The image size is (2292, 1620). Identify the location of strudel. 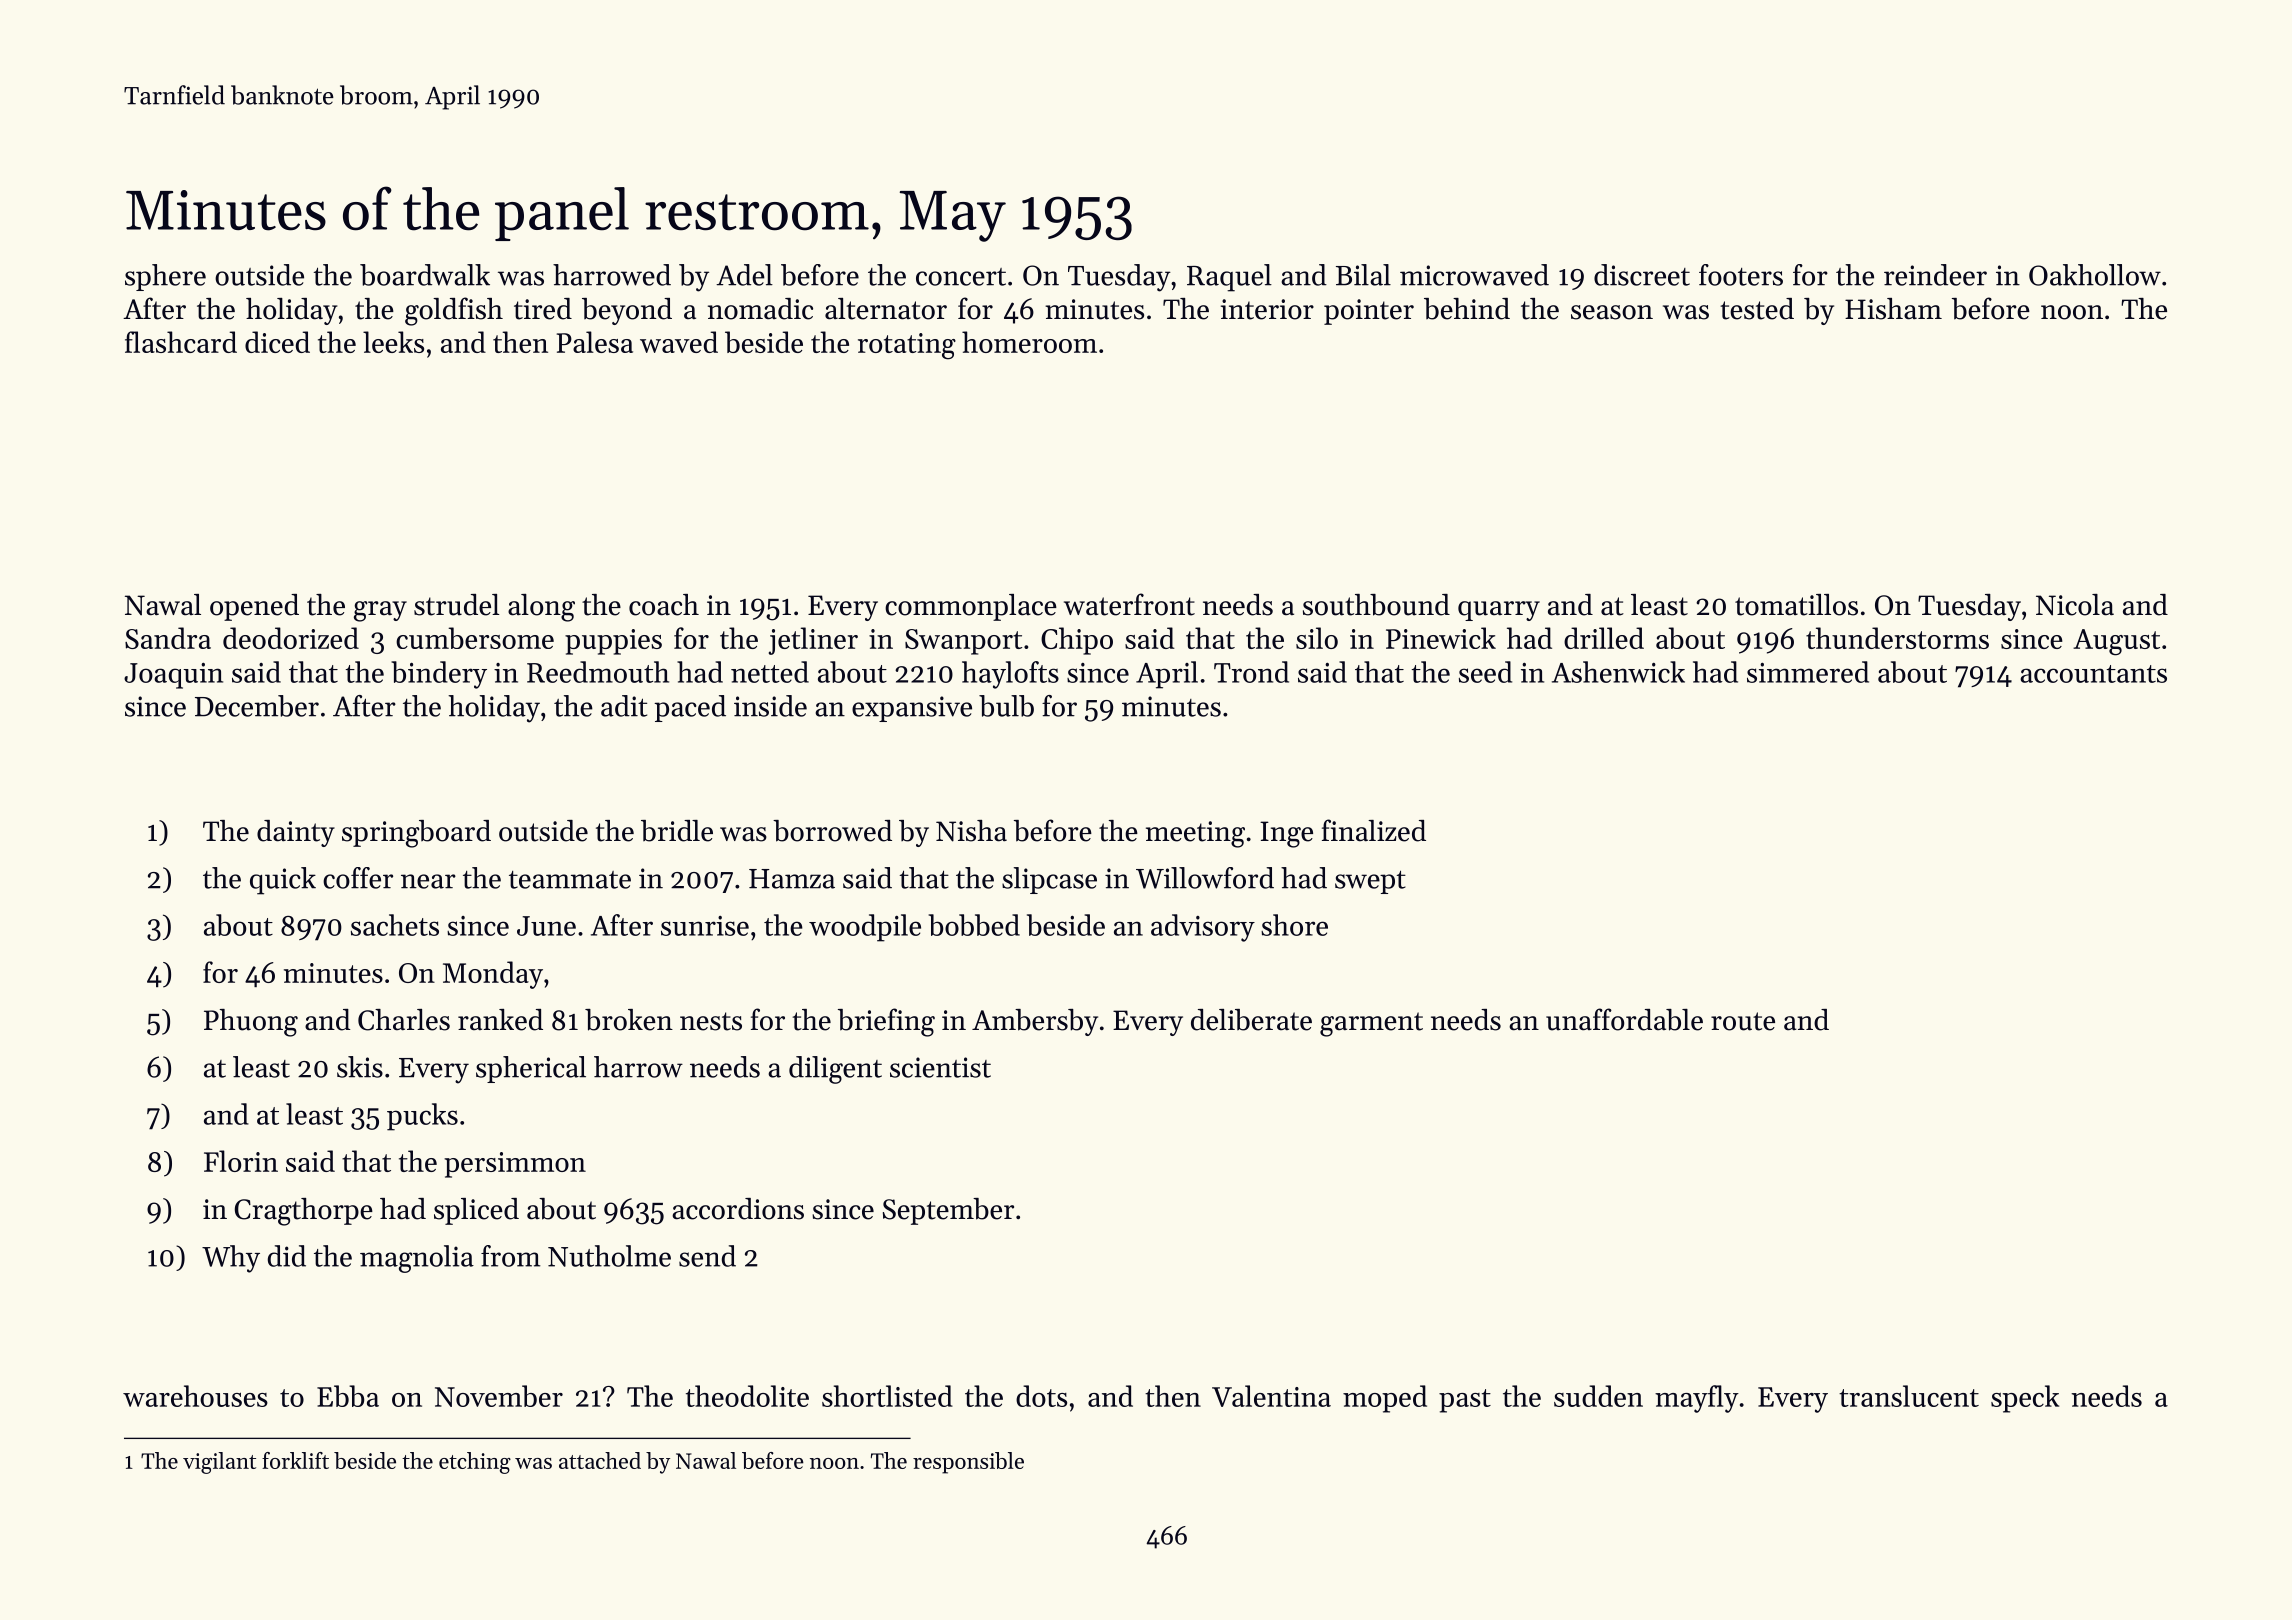
(456, 605).
